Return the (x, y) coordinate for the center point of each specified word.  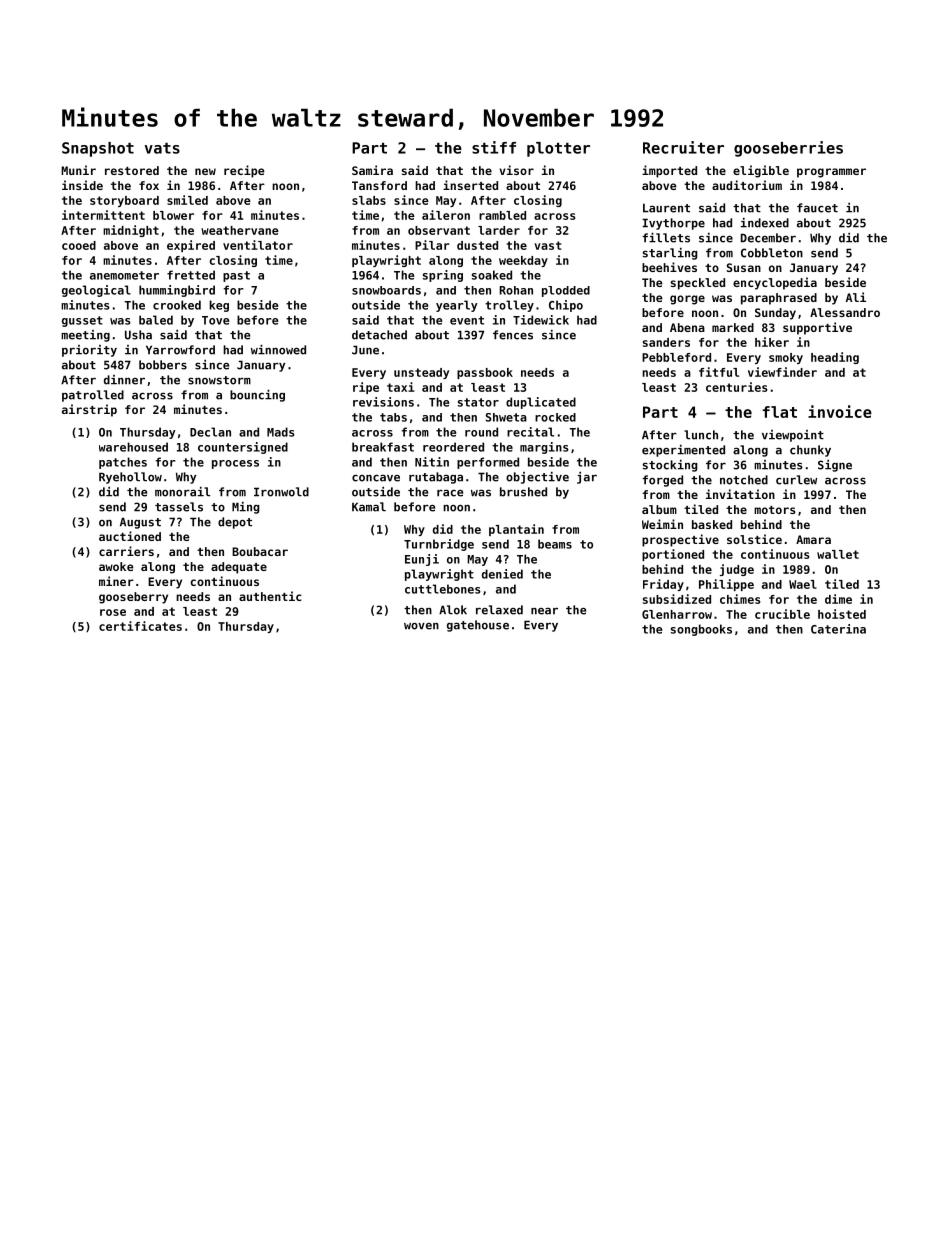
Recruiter (683, 147)
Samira (372, 170)
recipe (244, 171)
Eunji (422, 560)
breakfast (383, 447)
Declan (210, 432)
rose (113, 612)
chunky (810, 451)
